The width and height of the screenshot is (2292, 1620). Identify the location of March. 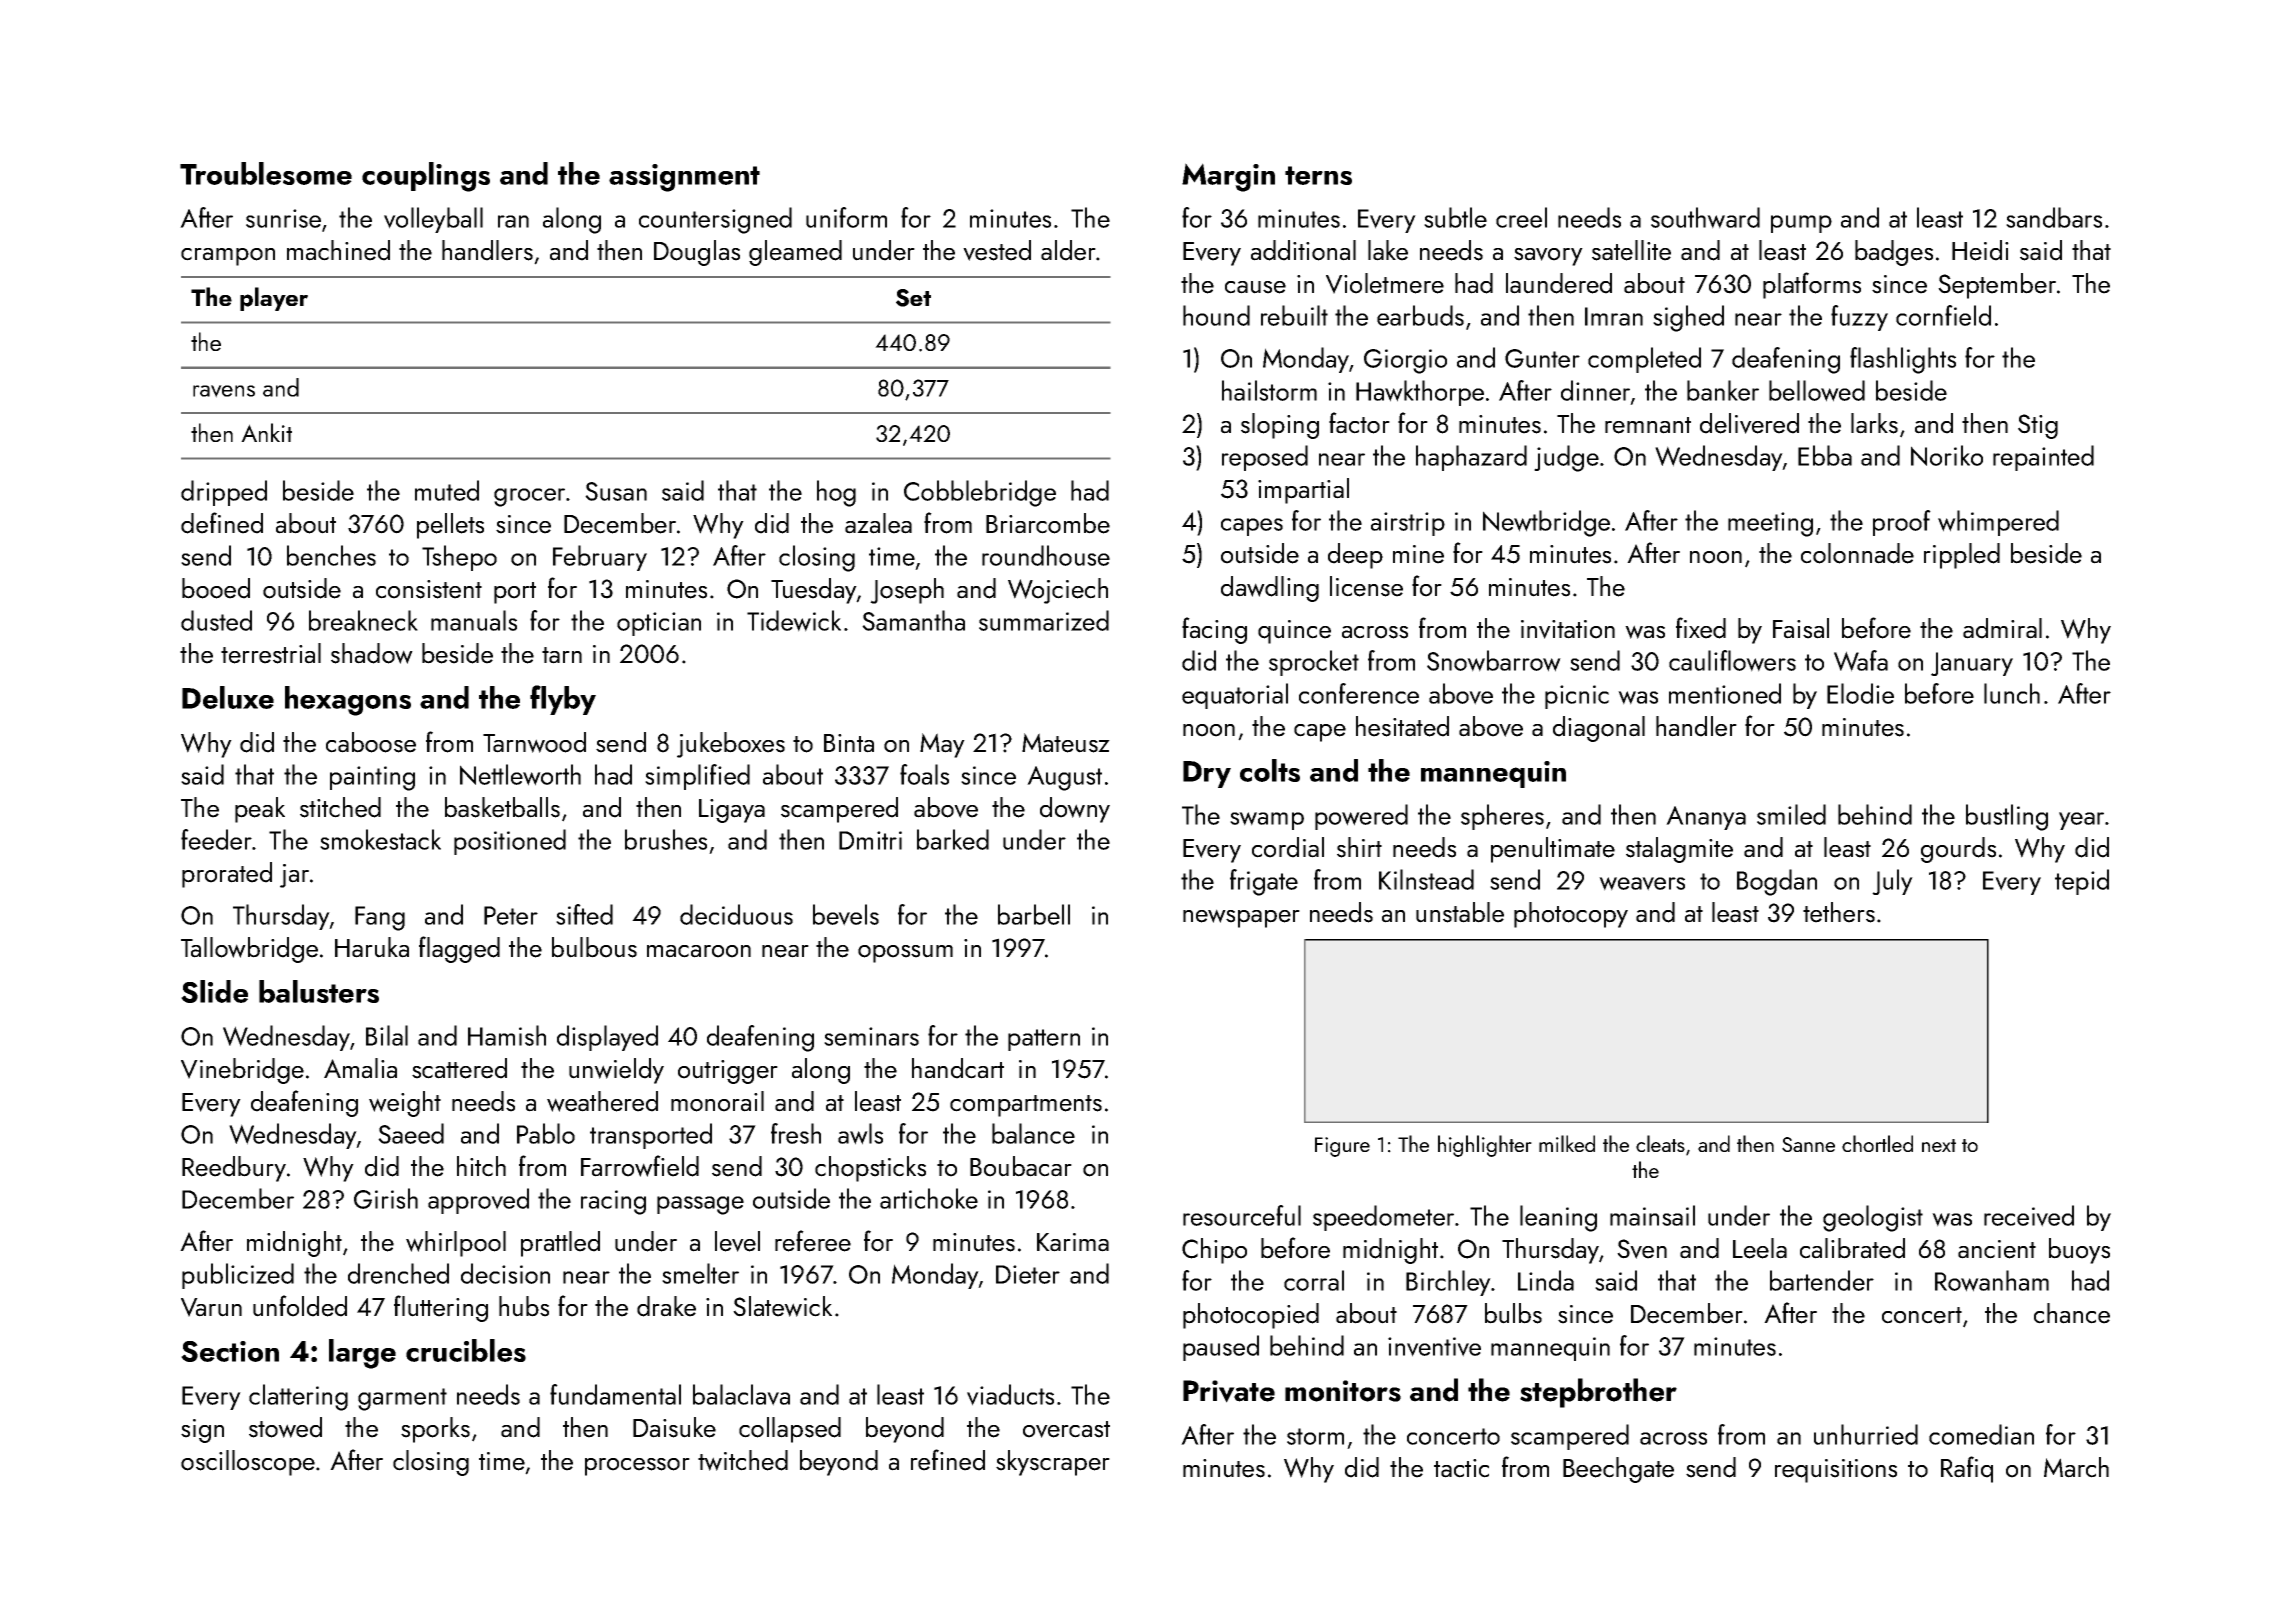
(2076, 1467).
